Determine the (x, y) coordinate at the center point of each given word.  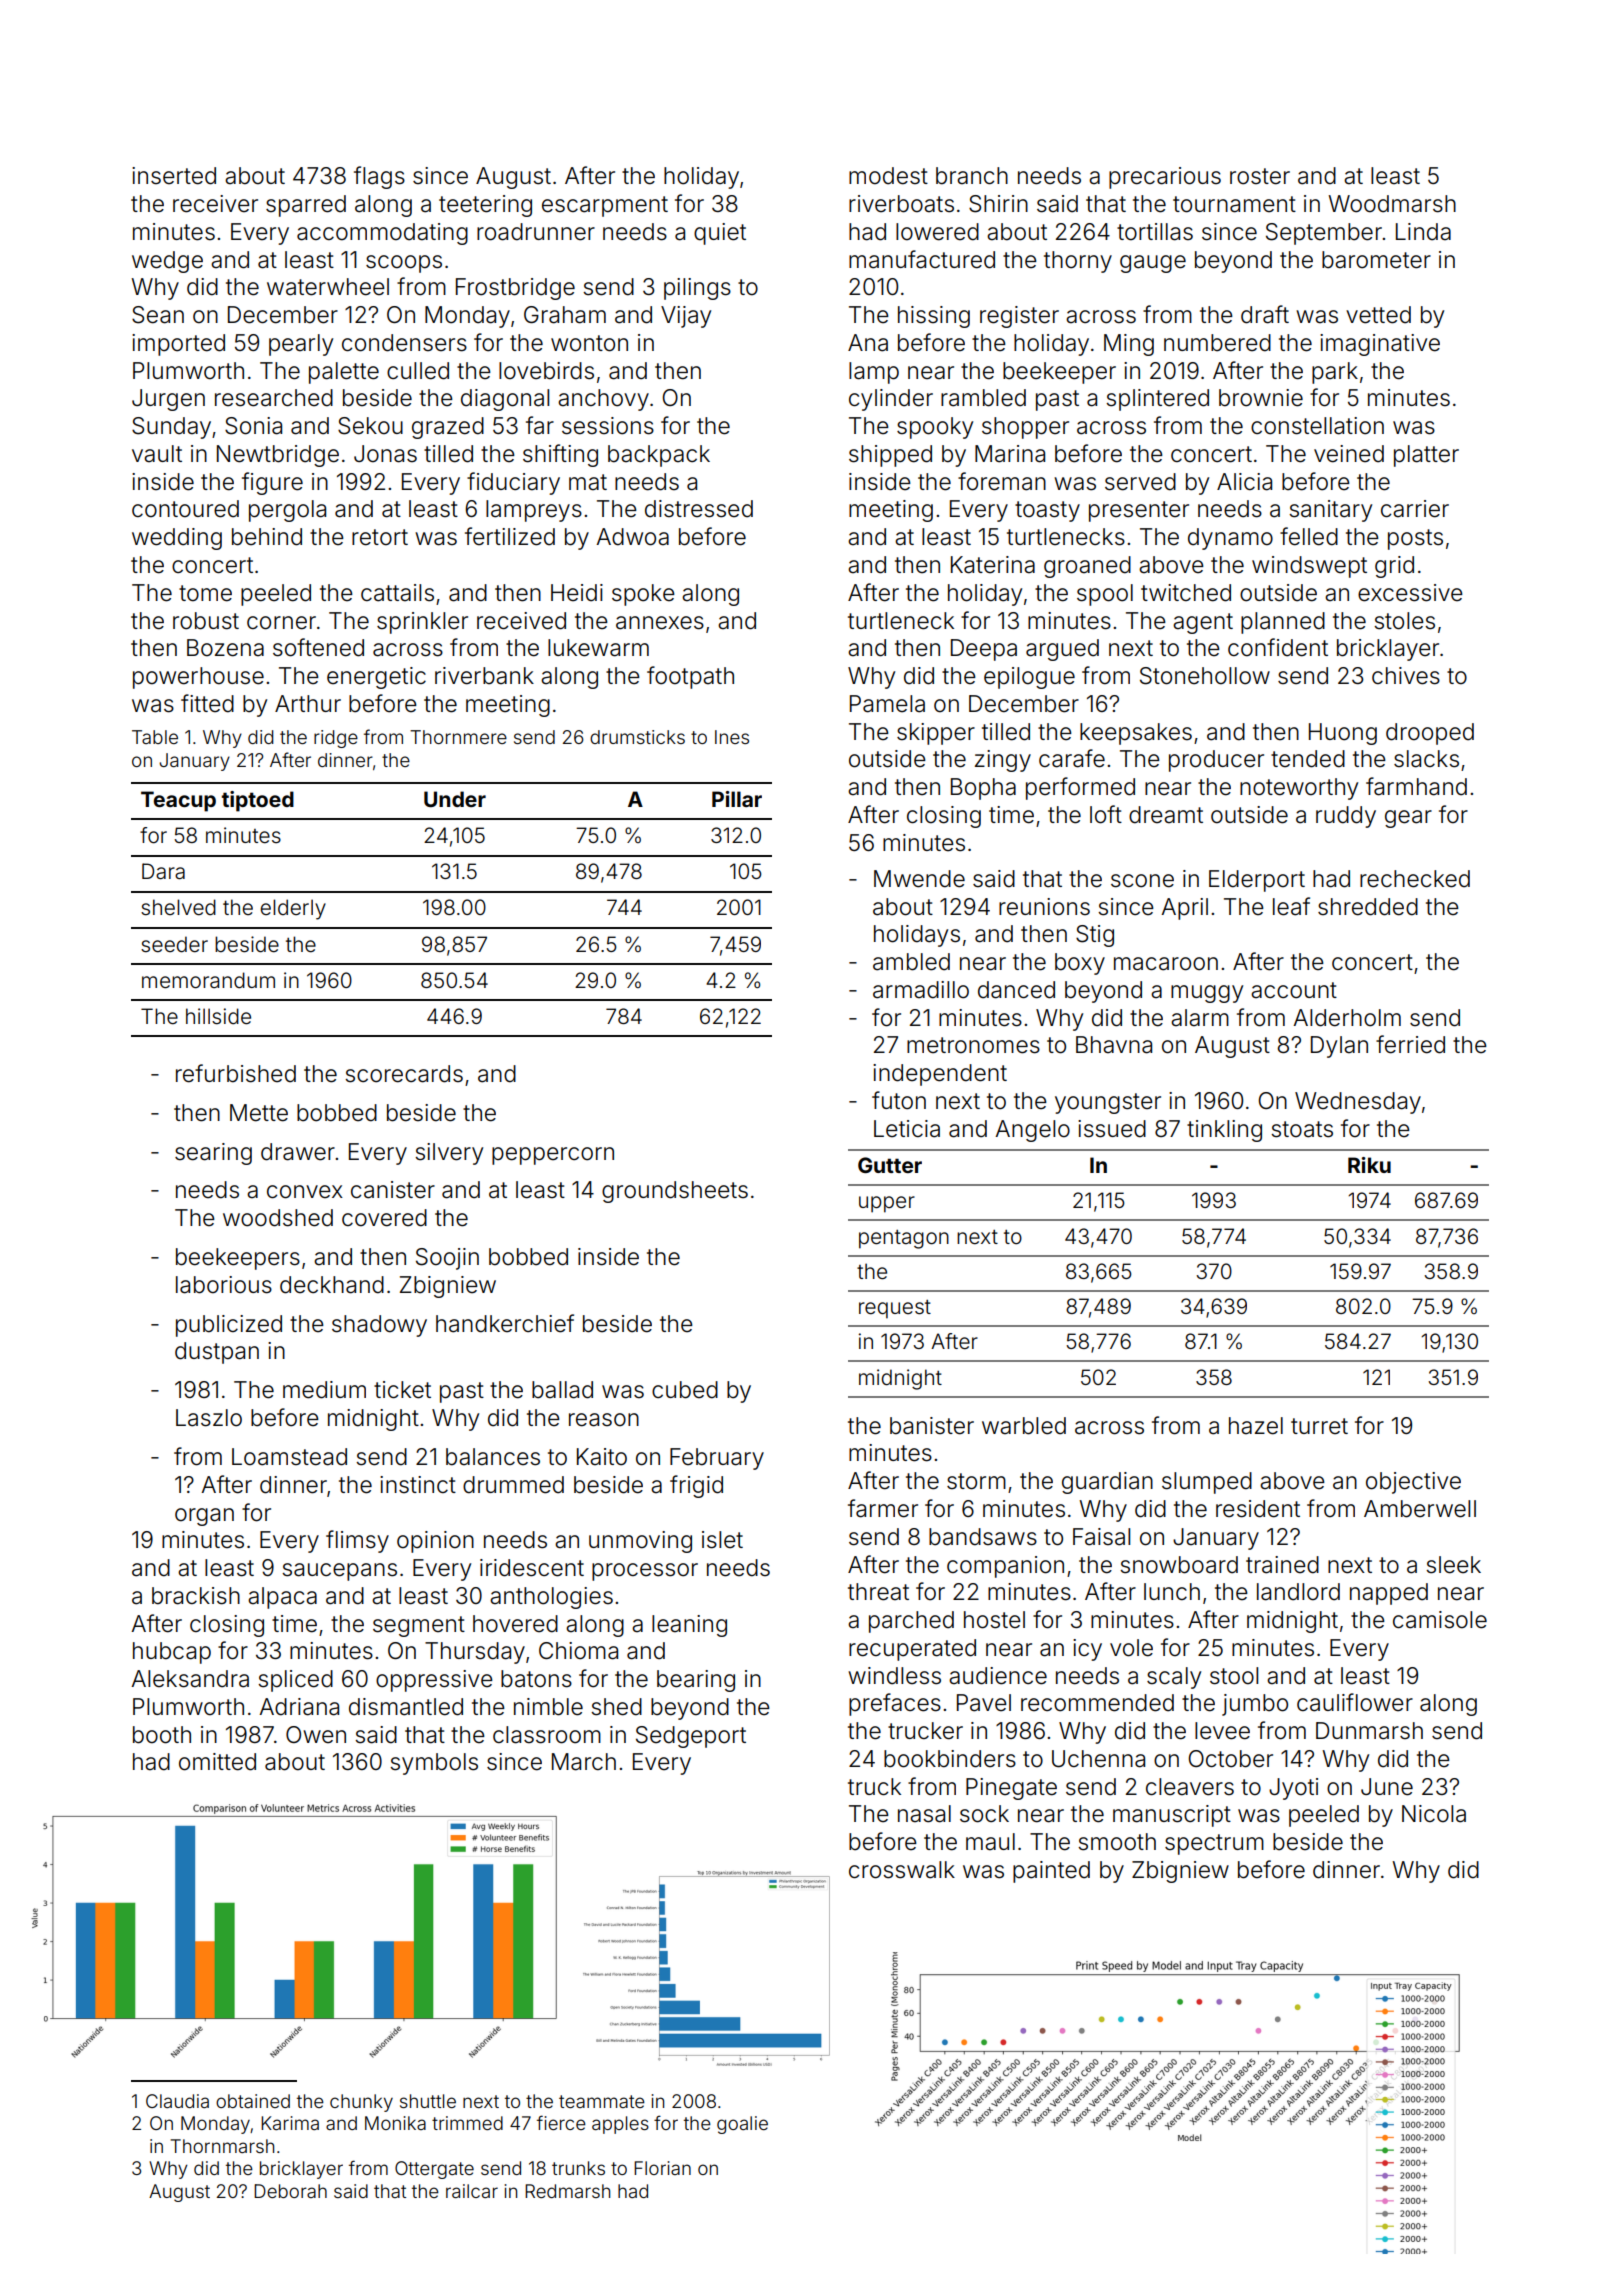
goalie (742, 2125)
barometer (1376, 260)
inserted (174, 176)
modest (888, 176)
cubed (685, 1390)
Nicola (1434, 1814)
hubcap (172, 1653)
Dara (163, 871)
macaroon (1166, 964)
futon (899, 1100)
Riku (1369, 1165)
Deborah (290, 2191)
